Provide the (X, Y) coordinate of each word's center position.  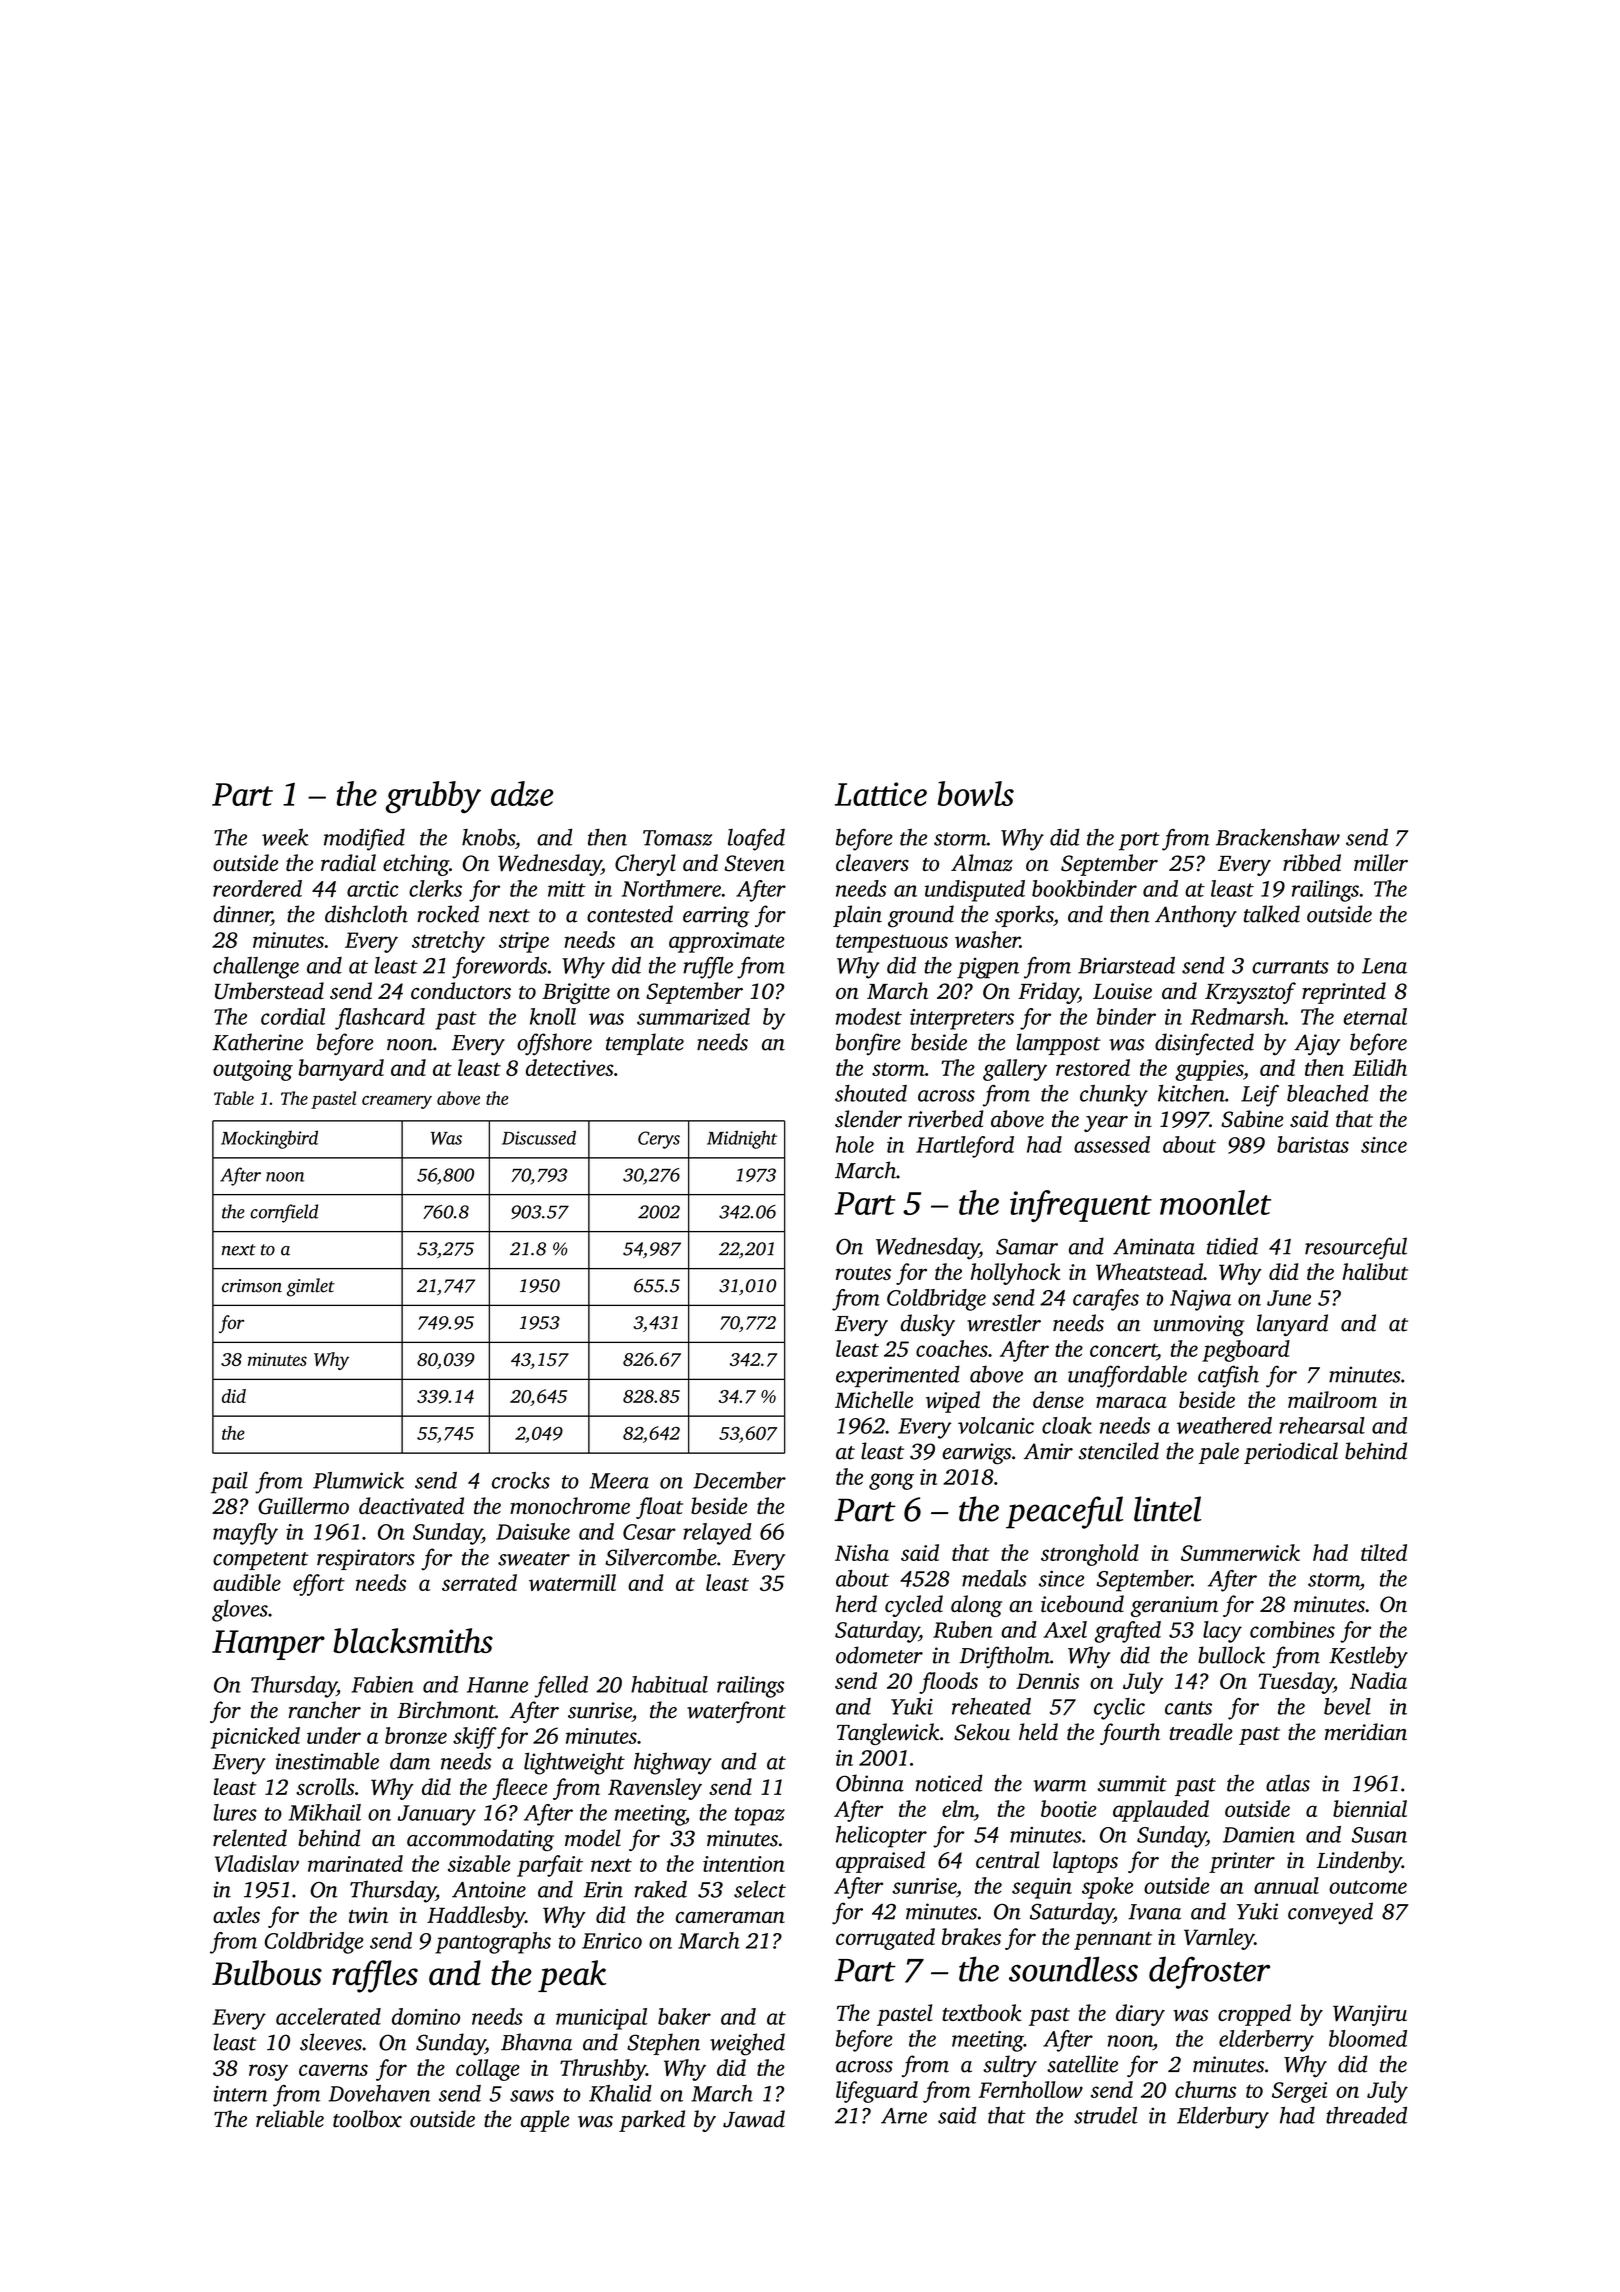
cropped (1254, 2015)
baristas (1313, 1144)
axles (236, 1914)
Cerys (659, 1140)
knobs (488, 837)
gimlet (311, 1287)
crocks (521, 1480)
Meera (619, 1481)
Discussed (539, 1137)
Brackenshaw (1278, 837)
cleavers (872, 862)
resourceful (1356, 1248)
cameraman (730, 1917)
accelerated (328, 2016)
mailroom (1332, 1399)
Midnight (742, 1139)
